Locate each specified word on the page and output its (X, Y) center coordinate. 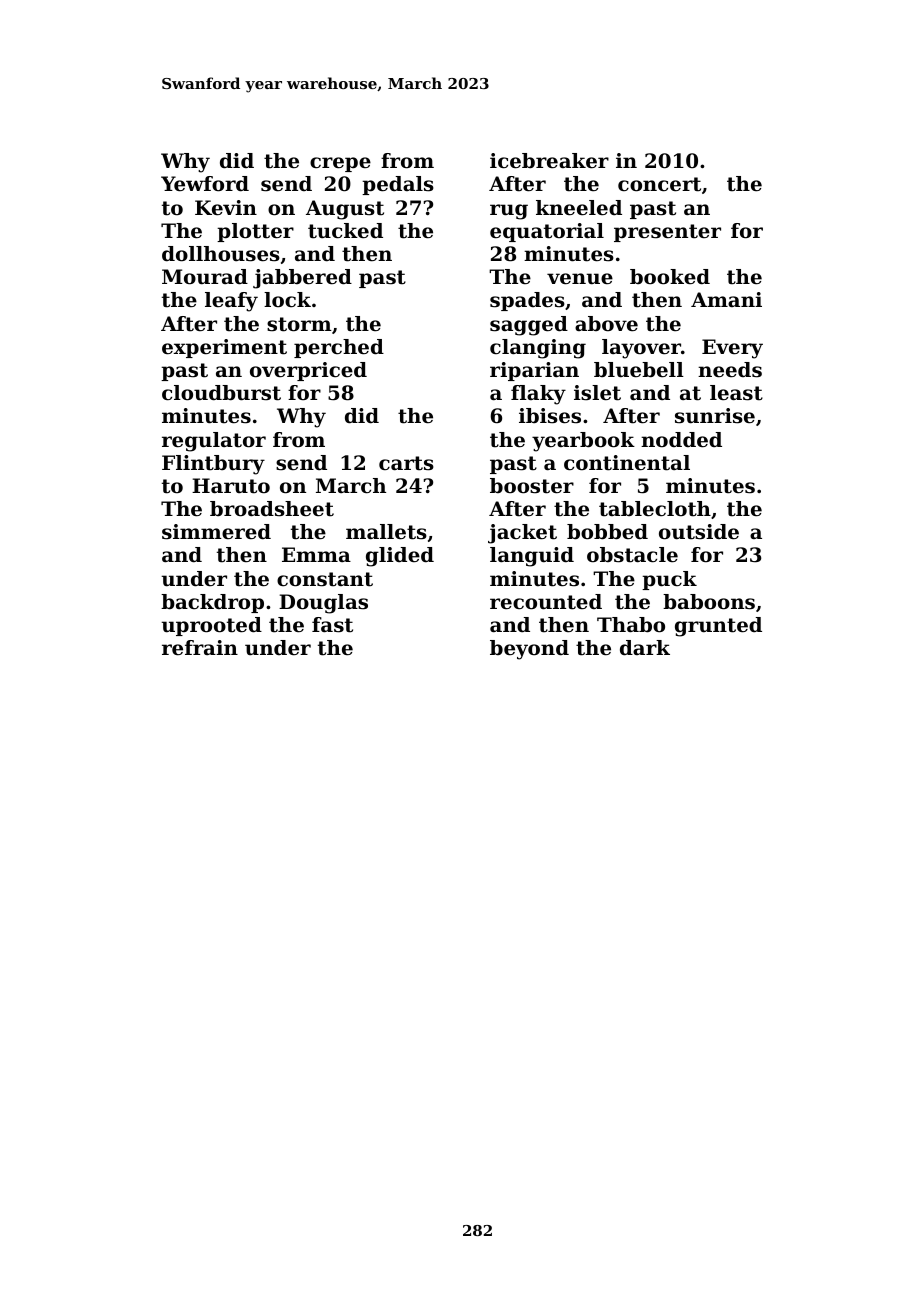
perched (339, 348)
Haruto (231, 486)
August (345, 210)
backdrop (212, 603)
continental (627, 463)
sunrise (715, 416)
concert (659, 184)
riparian (534, 371)
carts (406, 463)
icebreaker (549, 161)
